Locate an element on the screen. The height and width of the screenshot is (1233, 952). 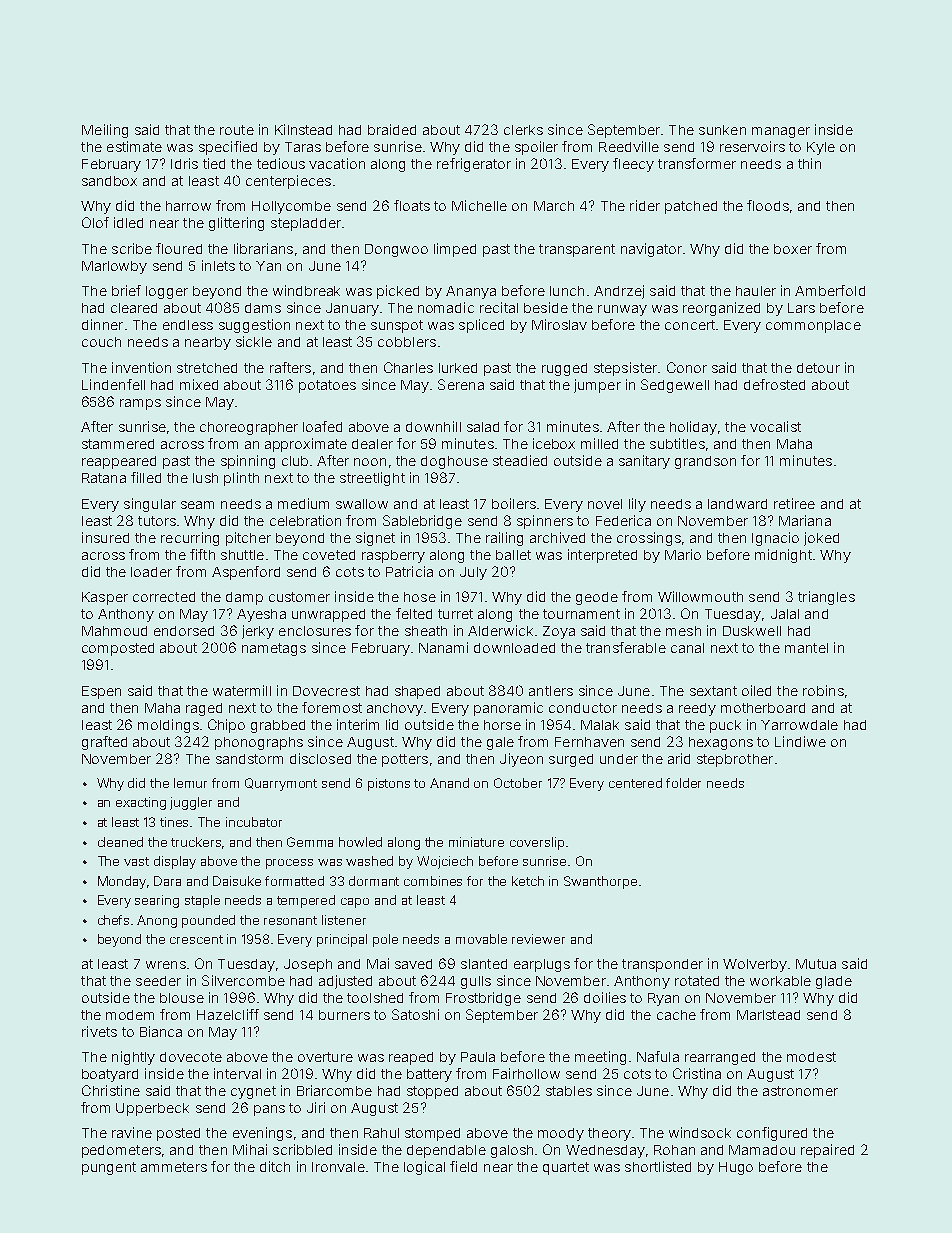
pungent is located at coordinates (109, 1168).
